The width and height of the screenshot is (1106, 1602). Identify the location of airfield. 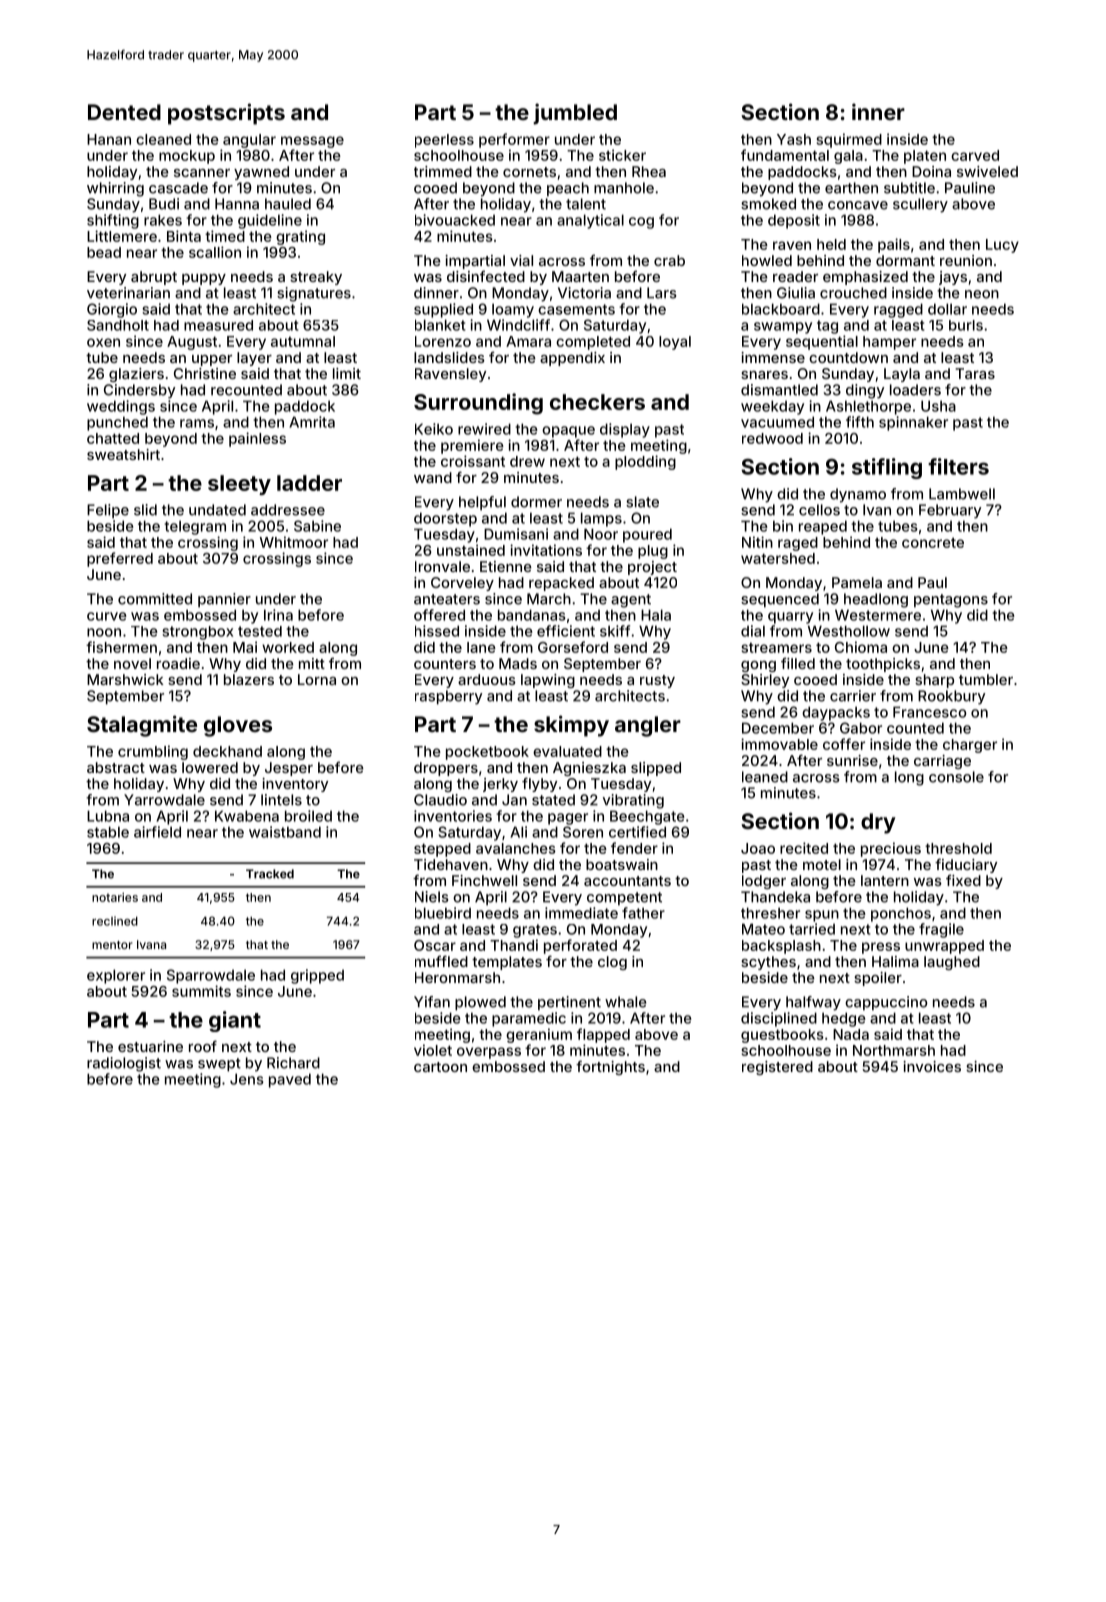
(157, 832).
